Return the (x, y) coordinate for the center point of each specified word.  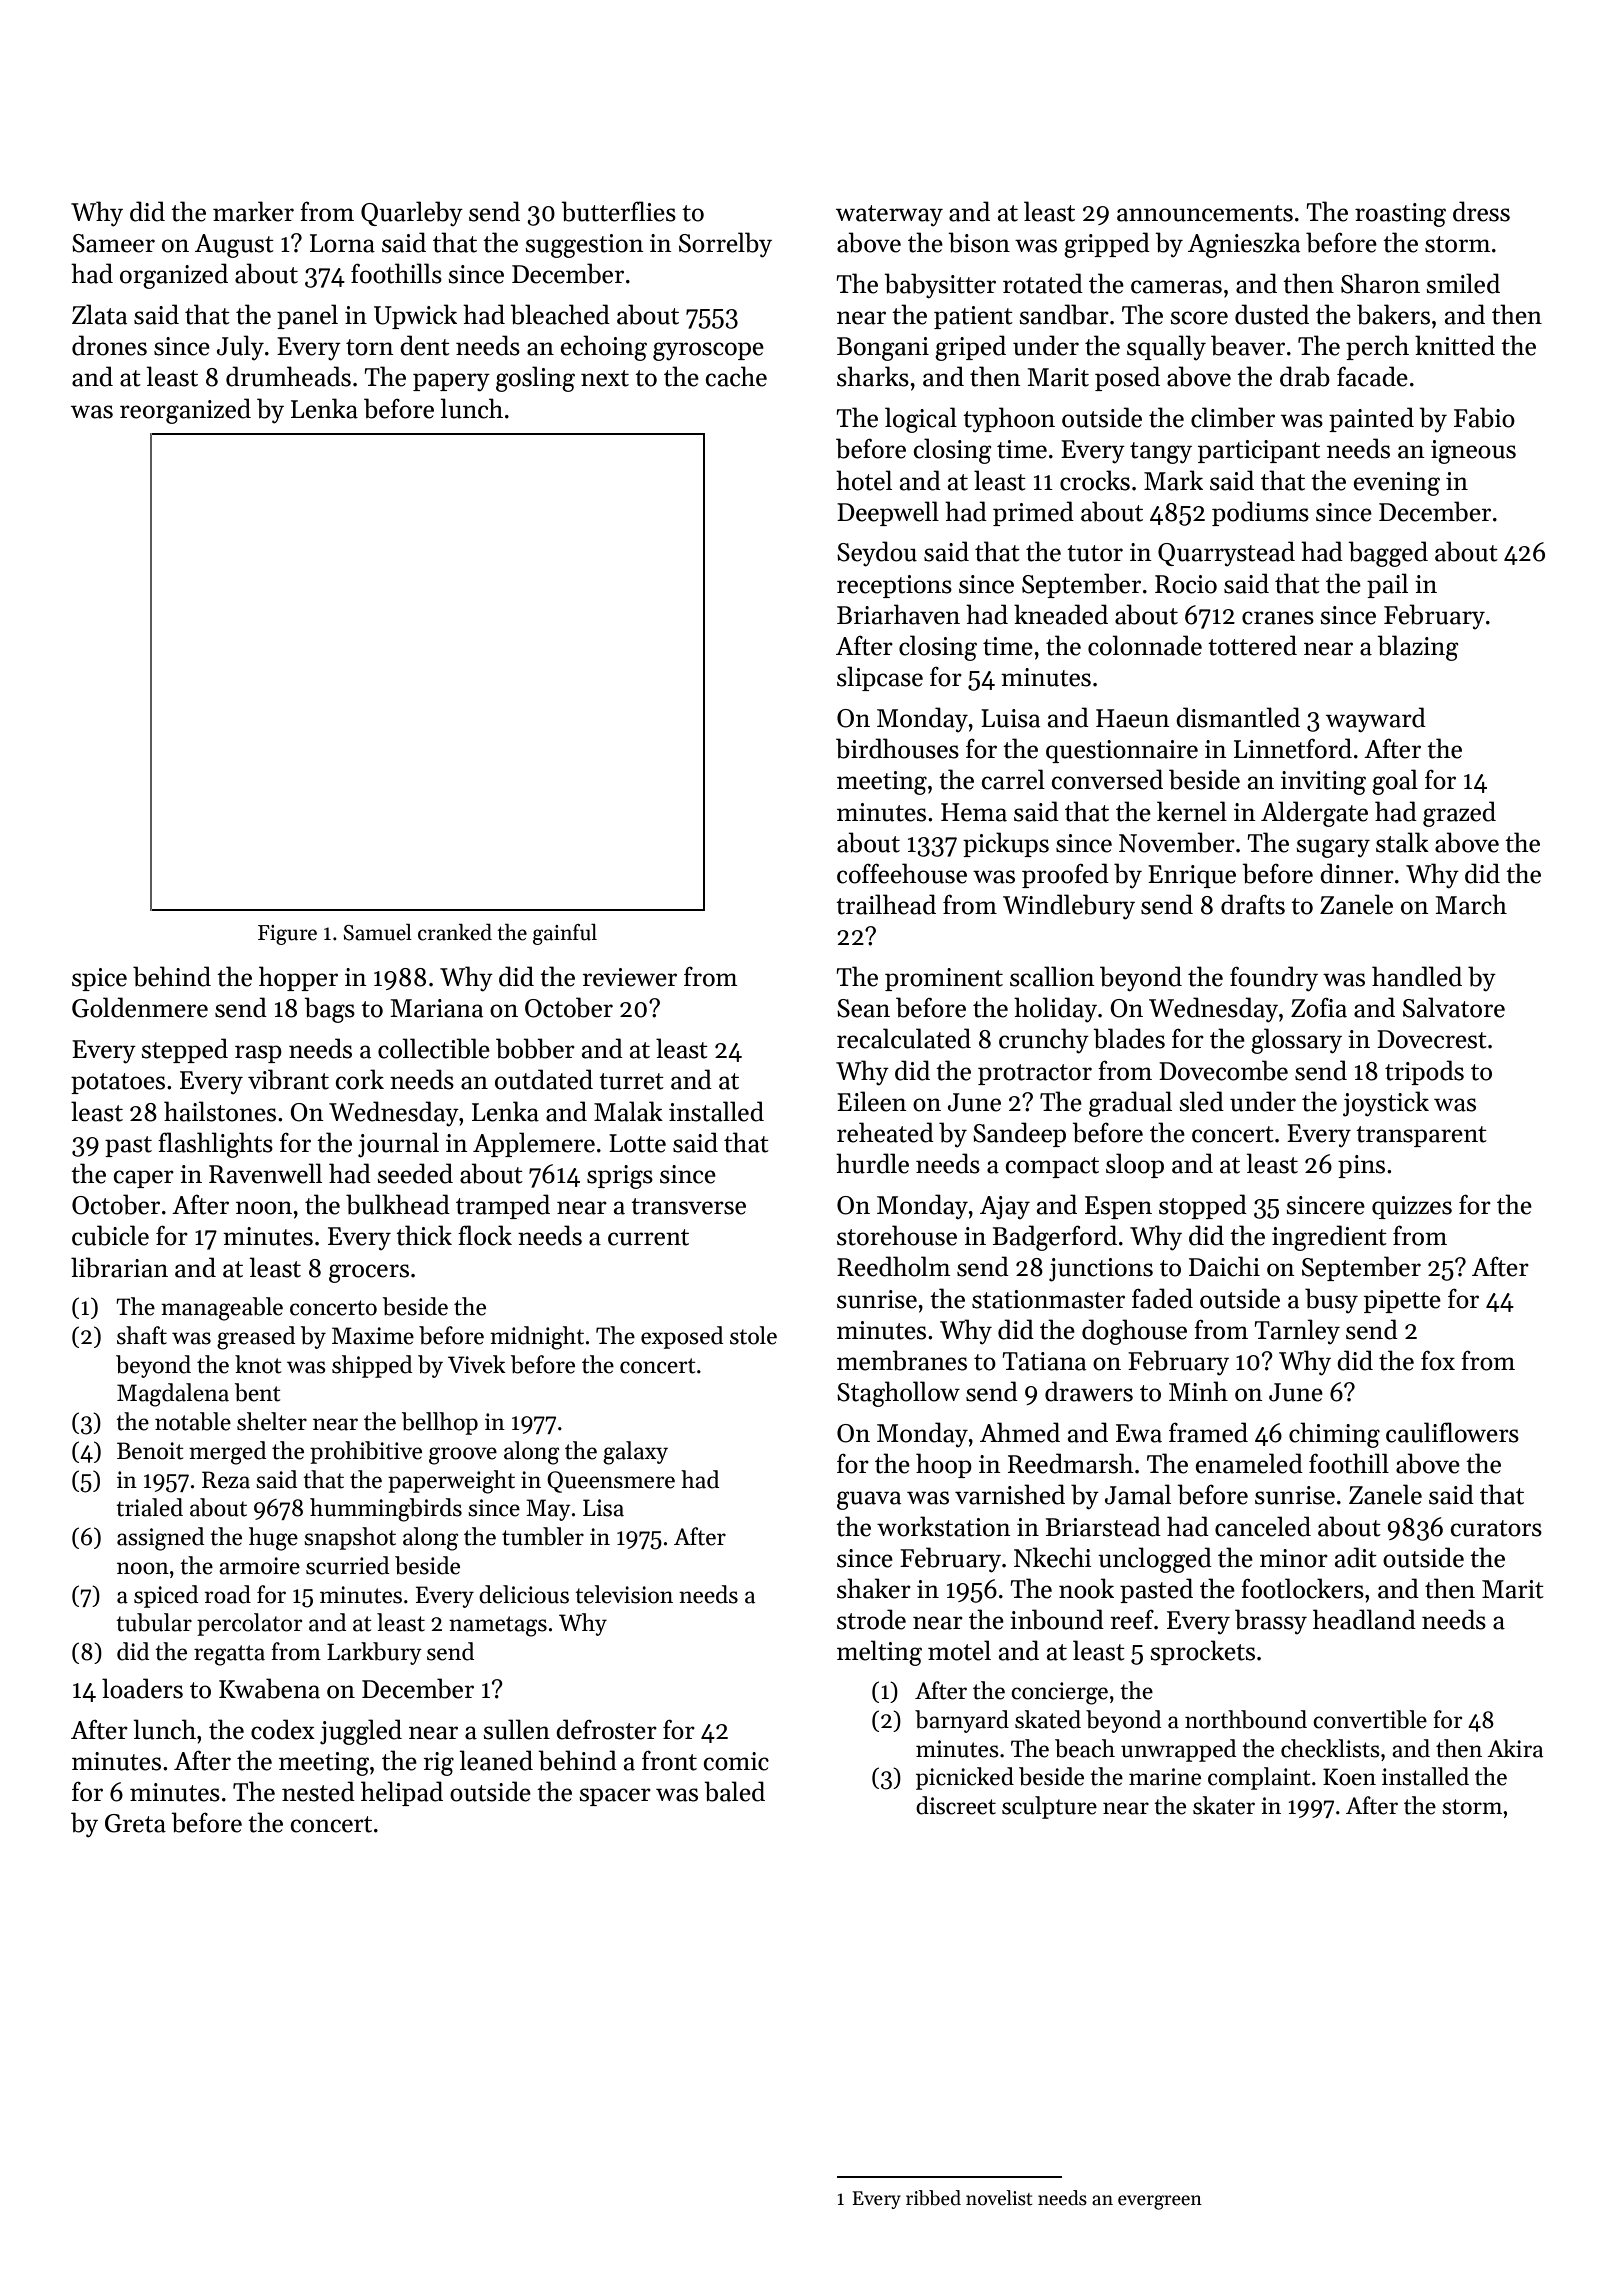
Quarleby (412, 214)
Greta (135, 1823)
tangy (1161, 453)
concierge (1059, 1693)
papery (451, 382)
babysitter (940, 286)
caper (144, 1179)
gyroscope (708, 351)
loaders (142, 1688)
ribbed (933, 2198)
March (1471, 904)
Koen (1349, 1777)
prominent (944, 979)
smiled (1463, 283)
